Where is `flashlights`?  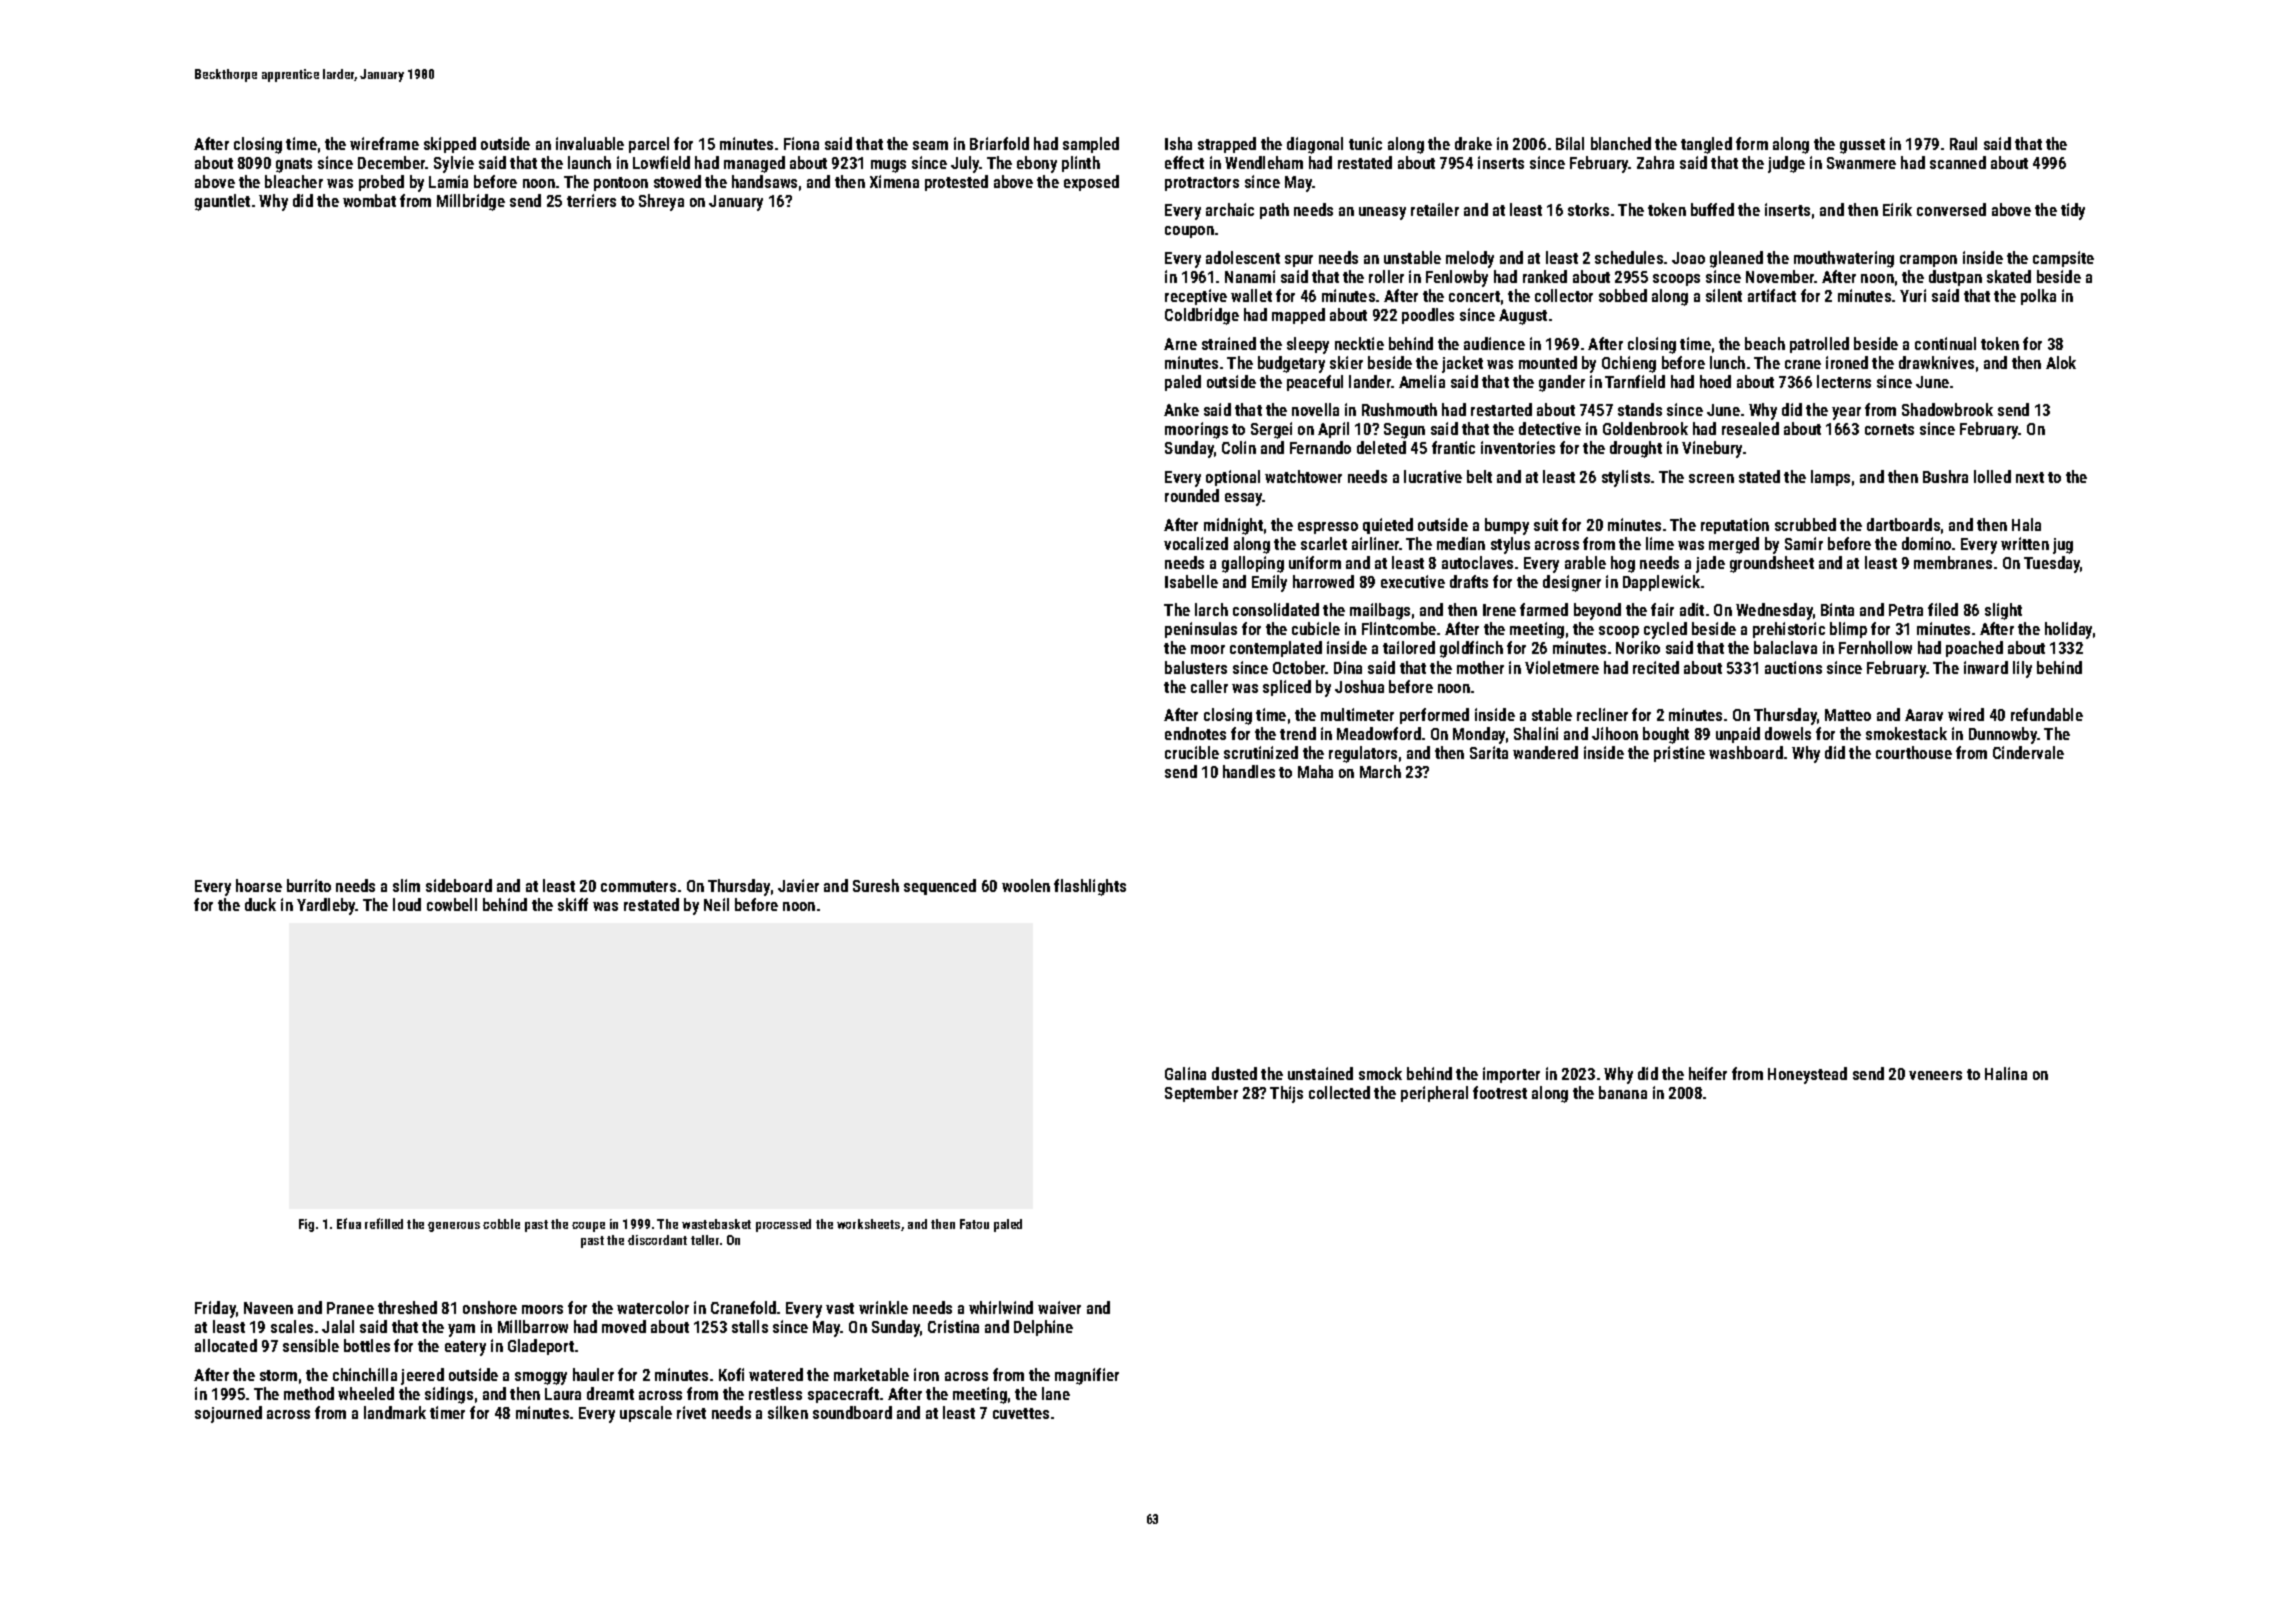 flashlights is located at coordinates (1090, 887).
